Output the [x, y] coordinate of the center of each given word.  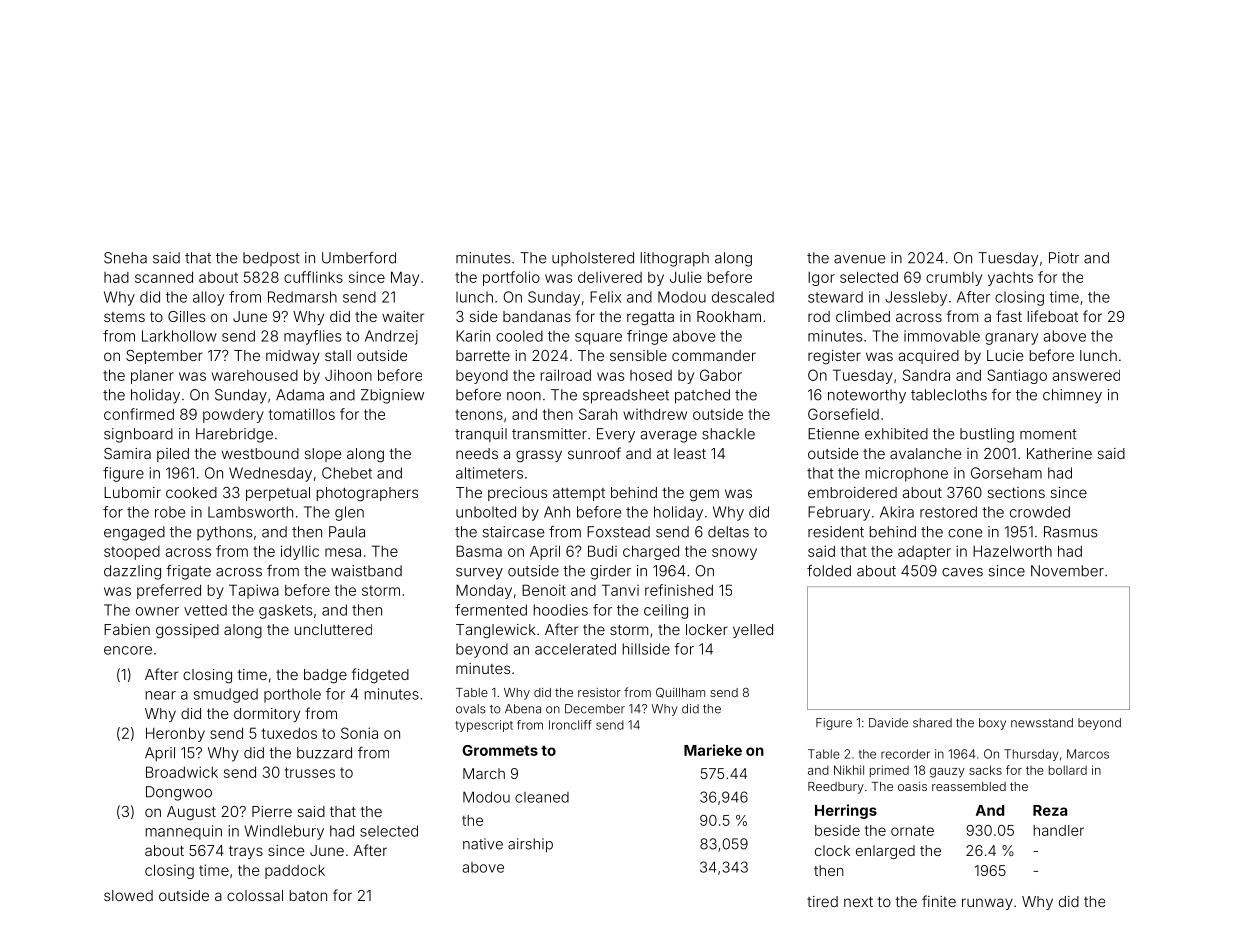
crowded [1040, 512]
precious [517, 494]
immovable [942, 336]
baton [308, 895]
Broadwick [182, 772]
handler [1058, 830]
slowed [128, 895]
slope [323, 455]
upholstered [593, 259]
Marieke [713, 750]
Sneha [125, 258]
